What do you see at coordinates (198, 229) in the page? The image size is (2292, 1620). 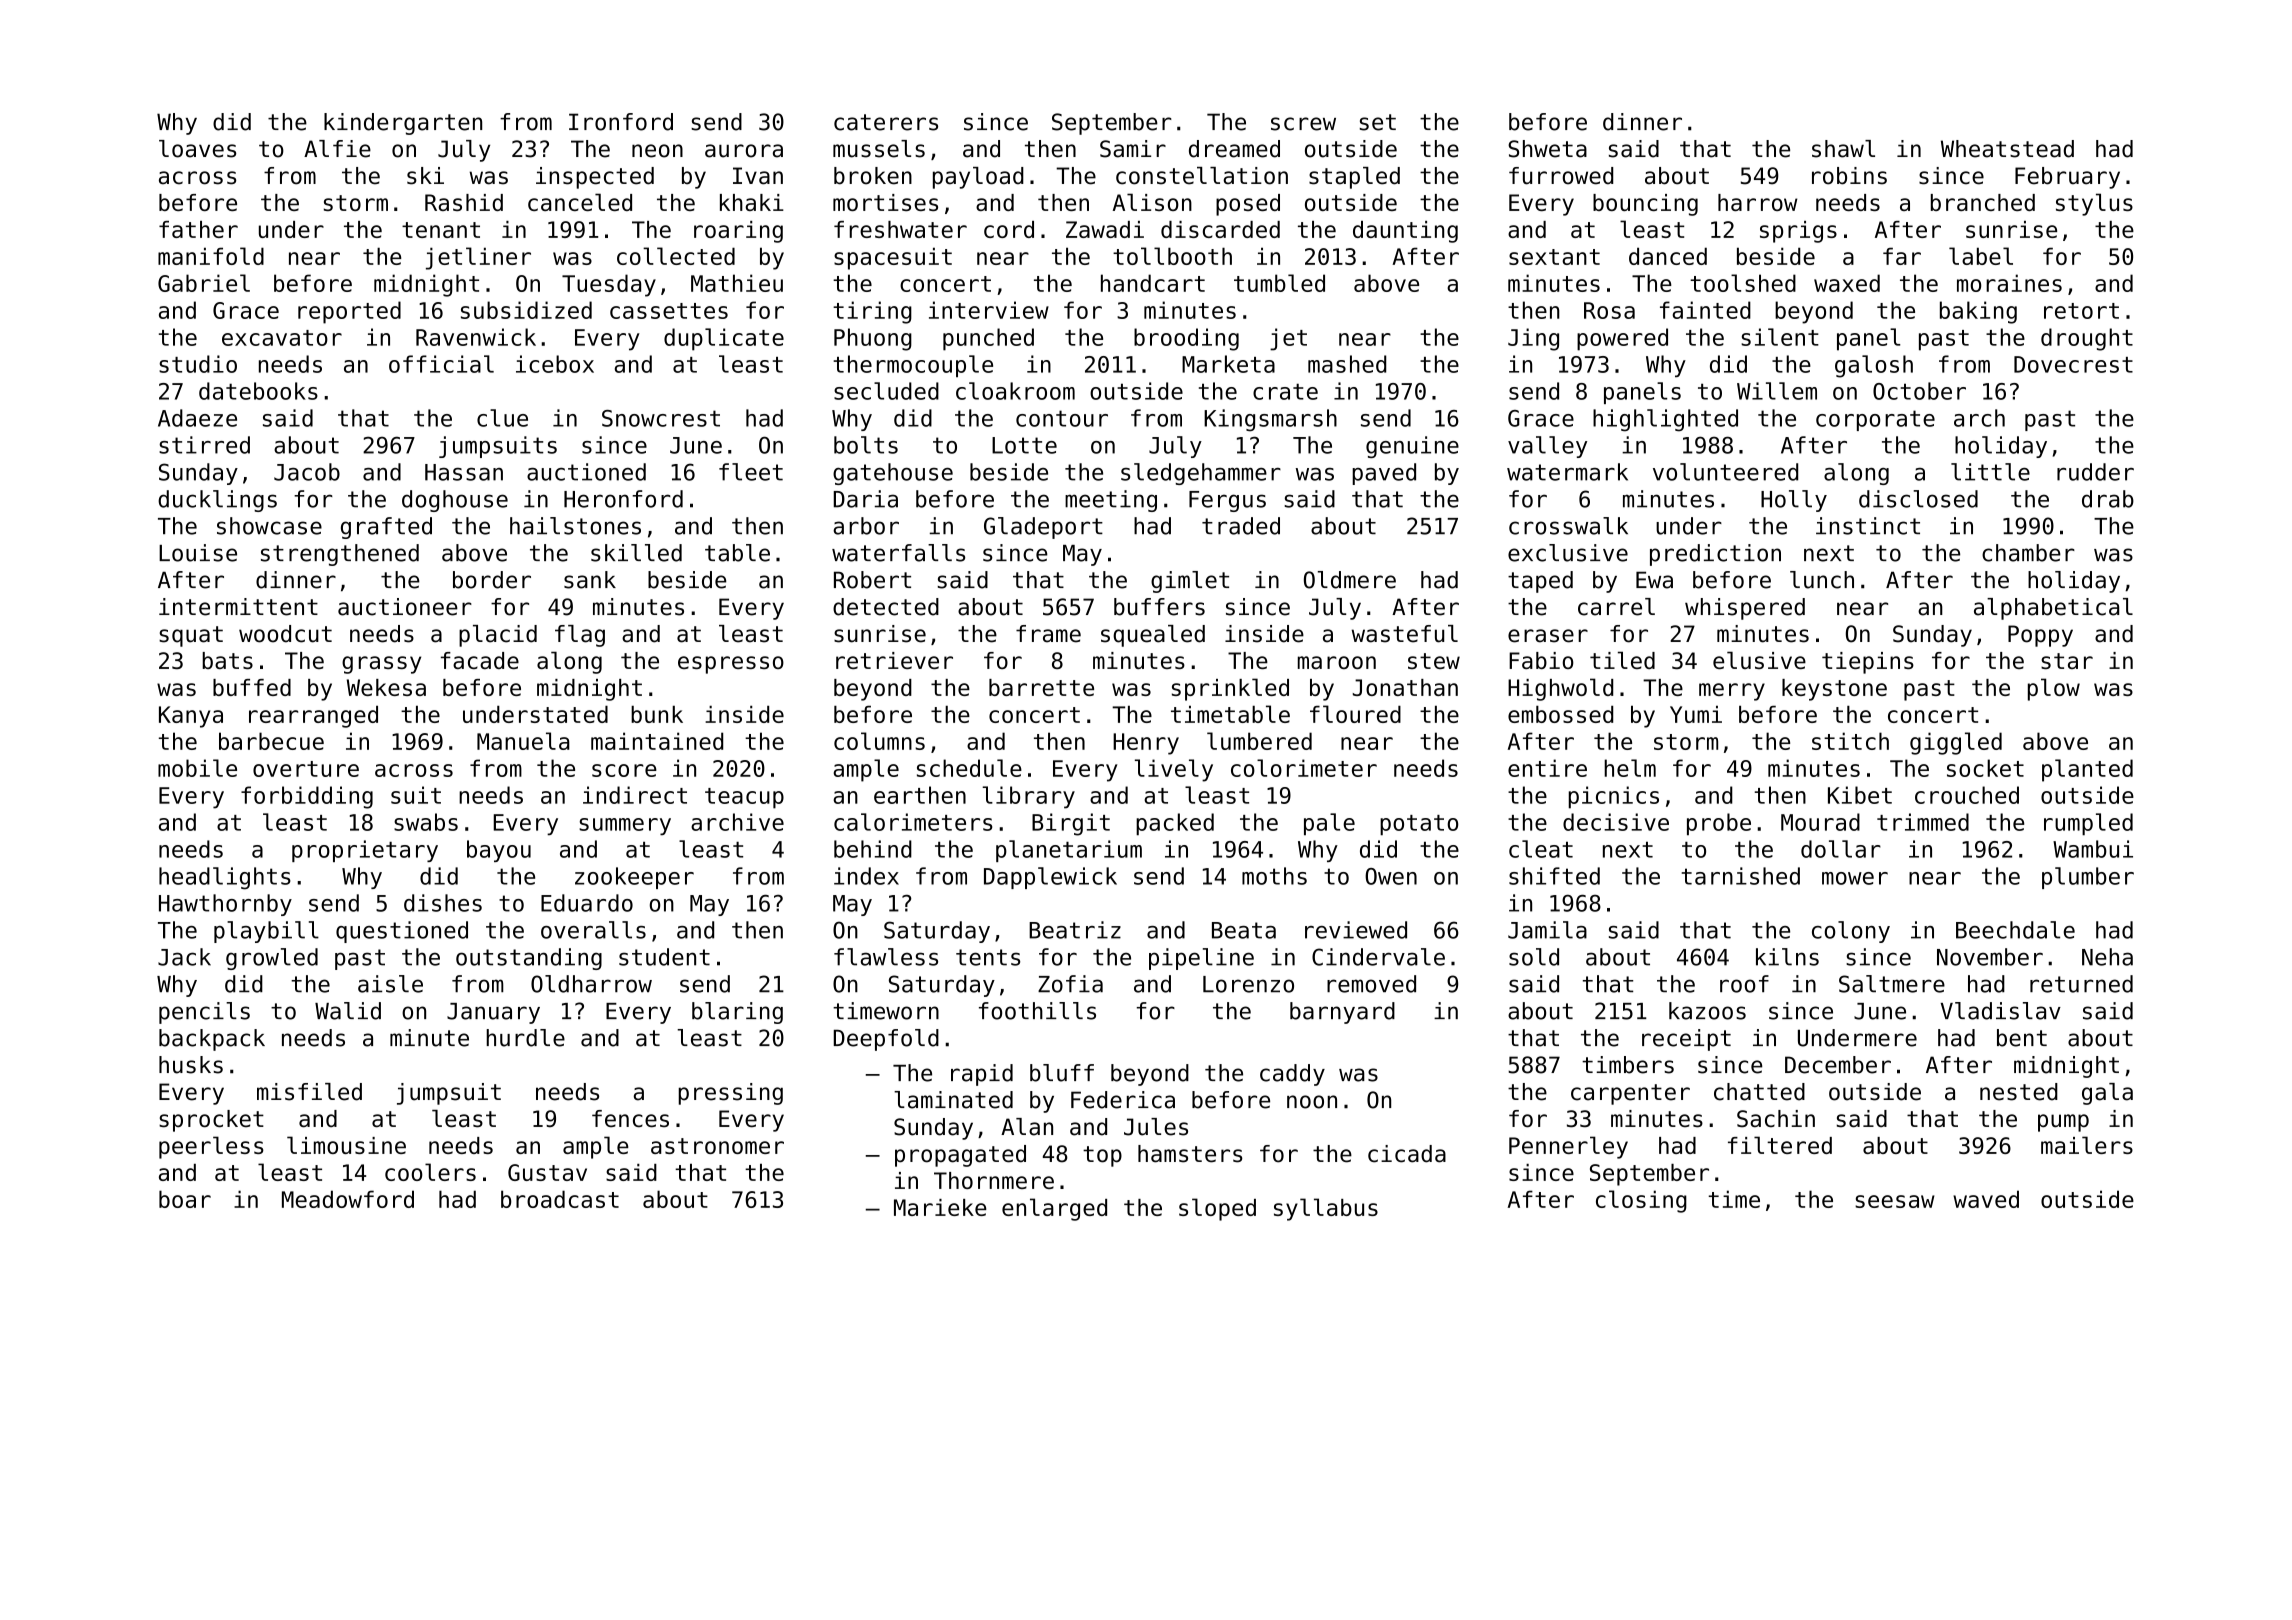 I see `father` at bounding box center [198, 229].
